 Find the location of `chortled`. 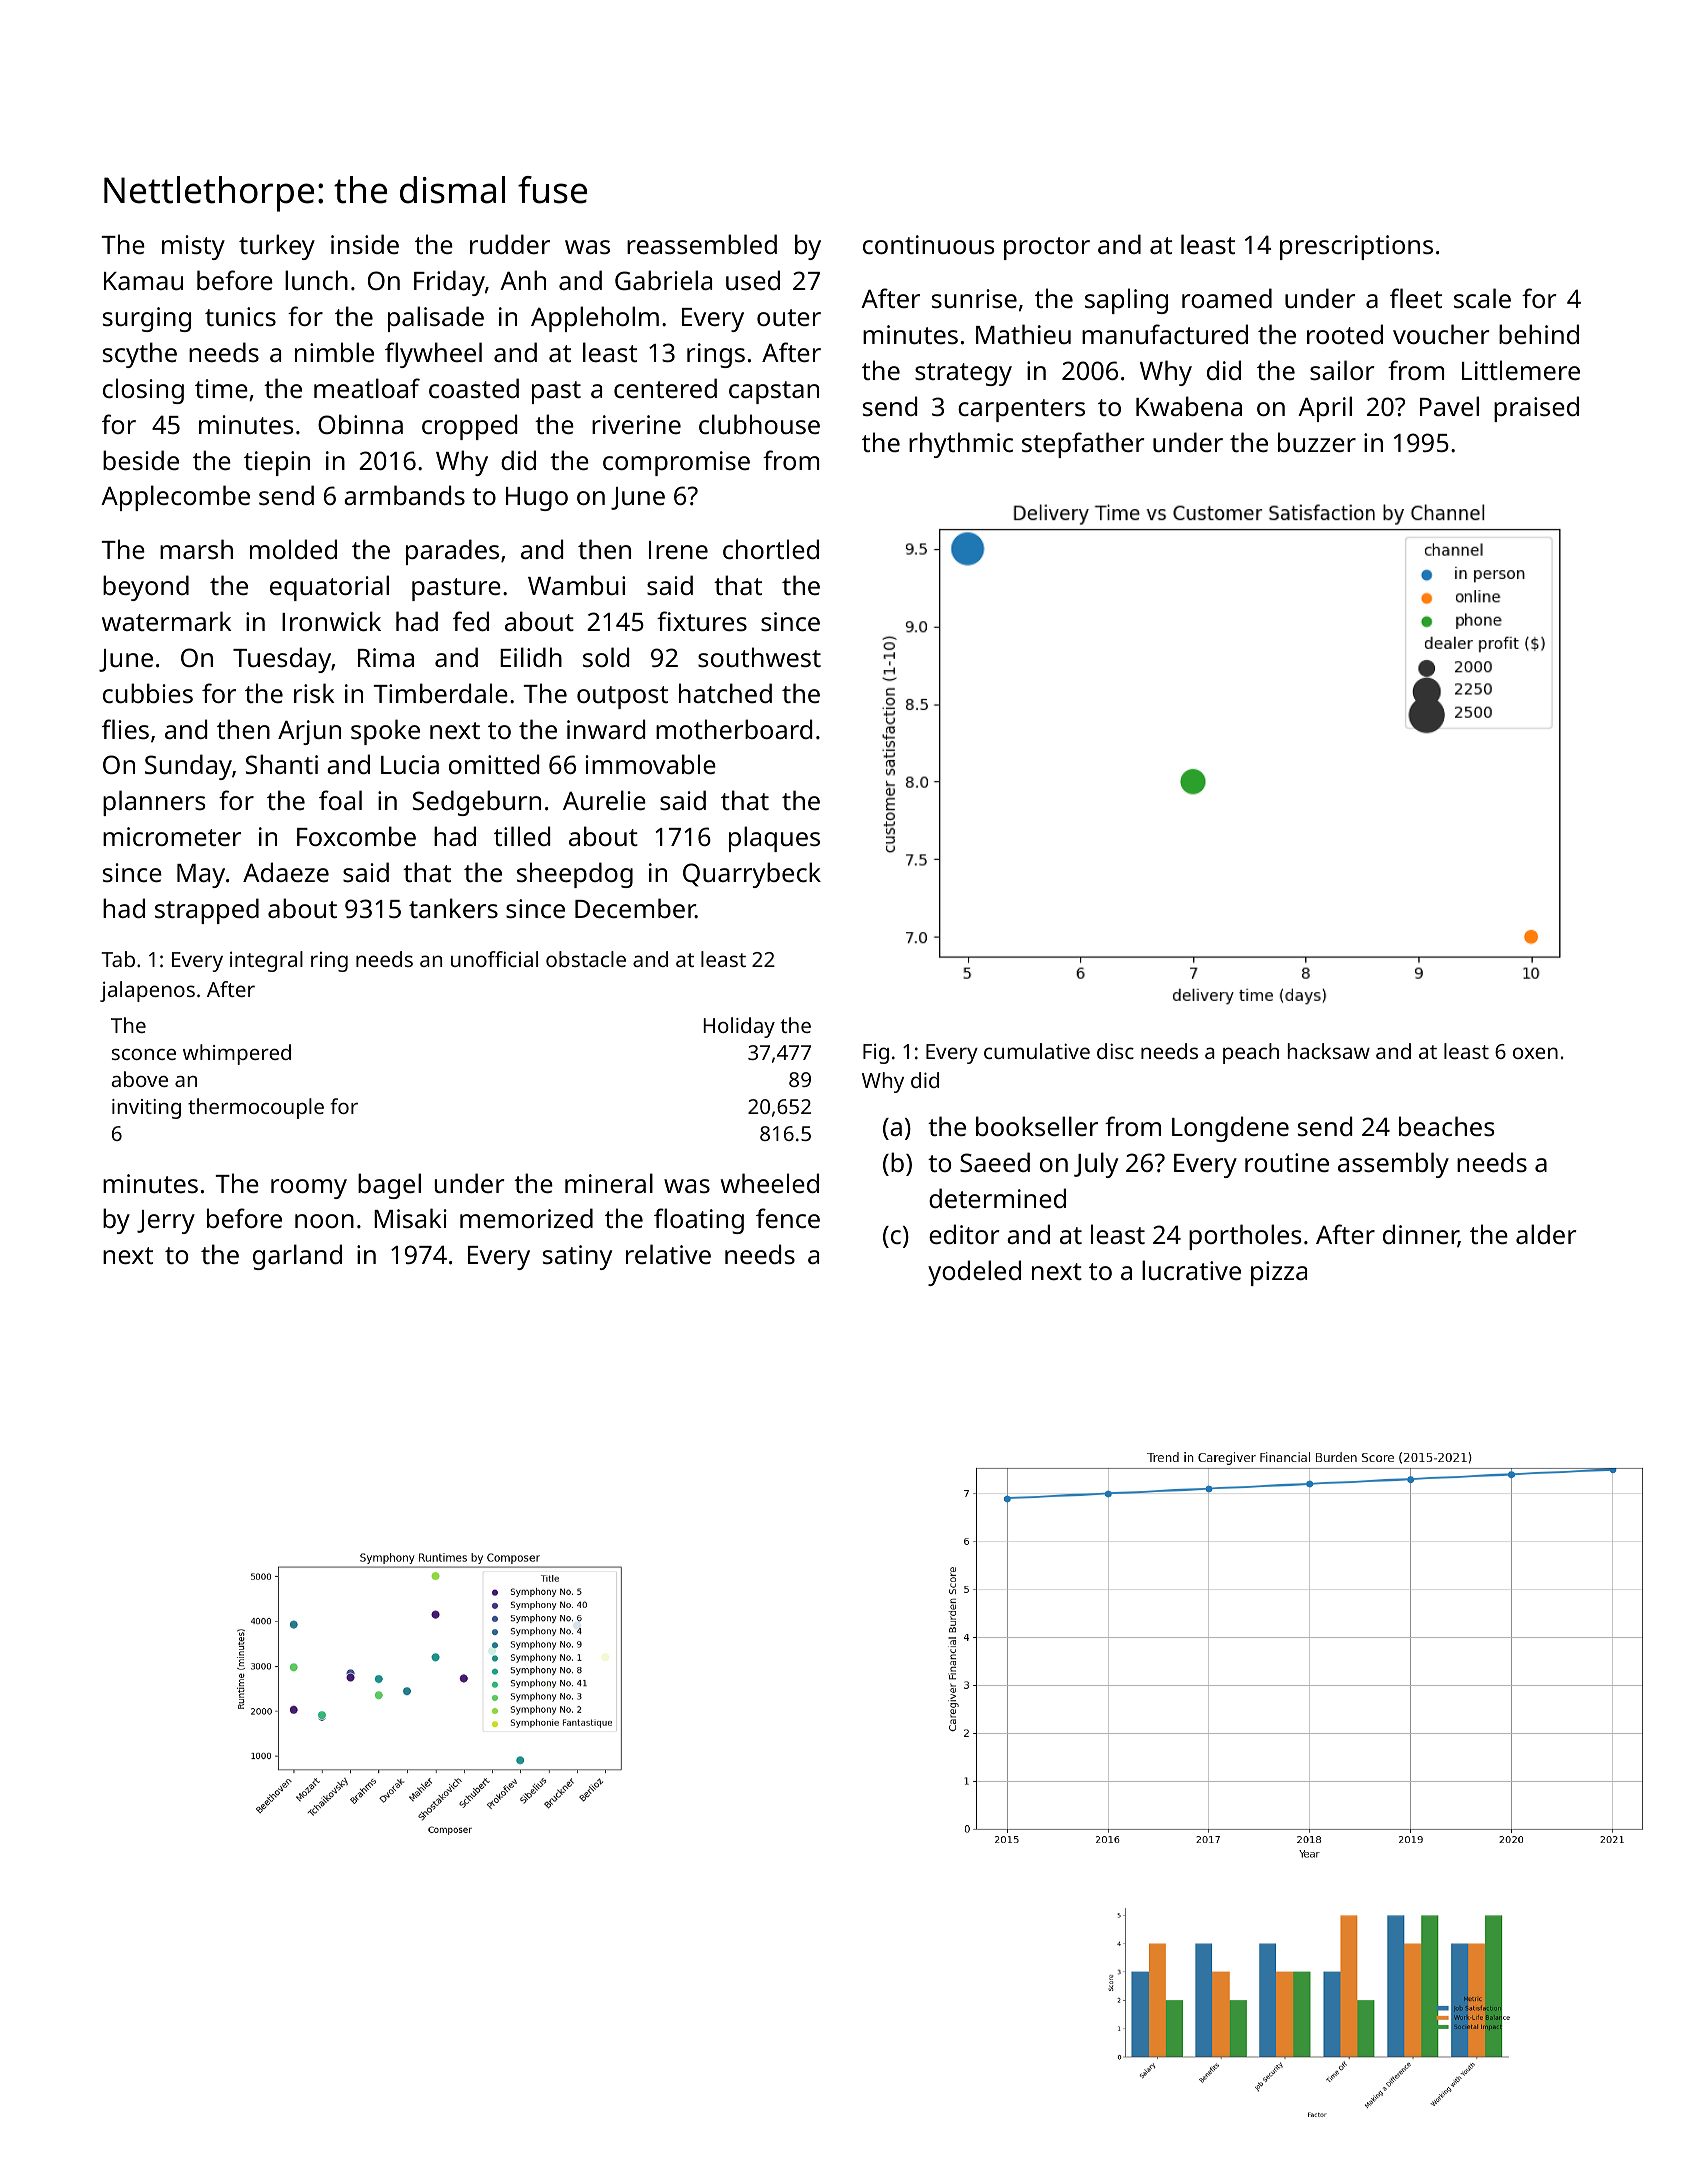

chortled is located at coordinates (771, 549).
